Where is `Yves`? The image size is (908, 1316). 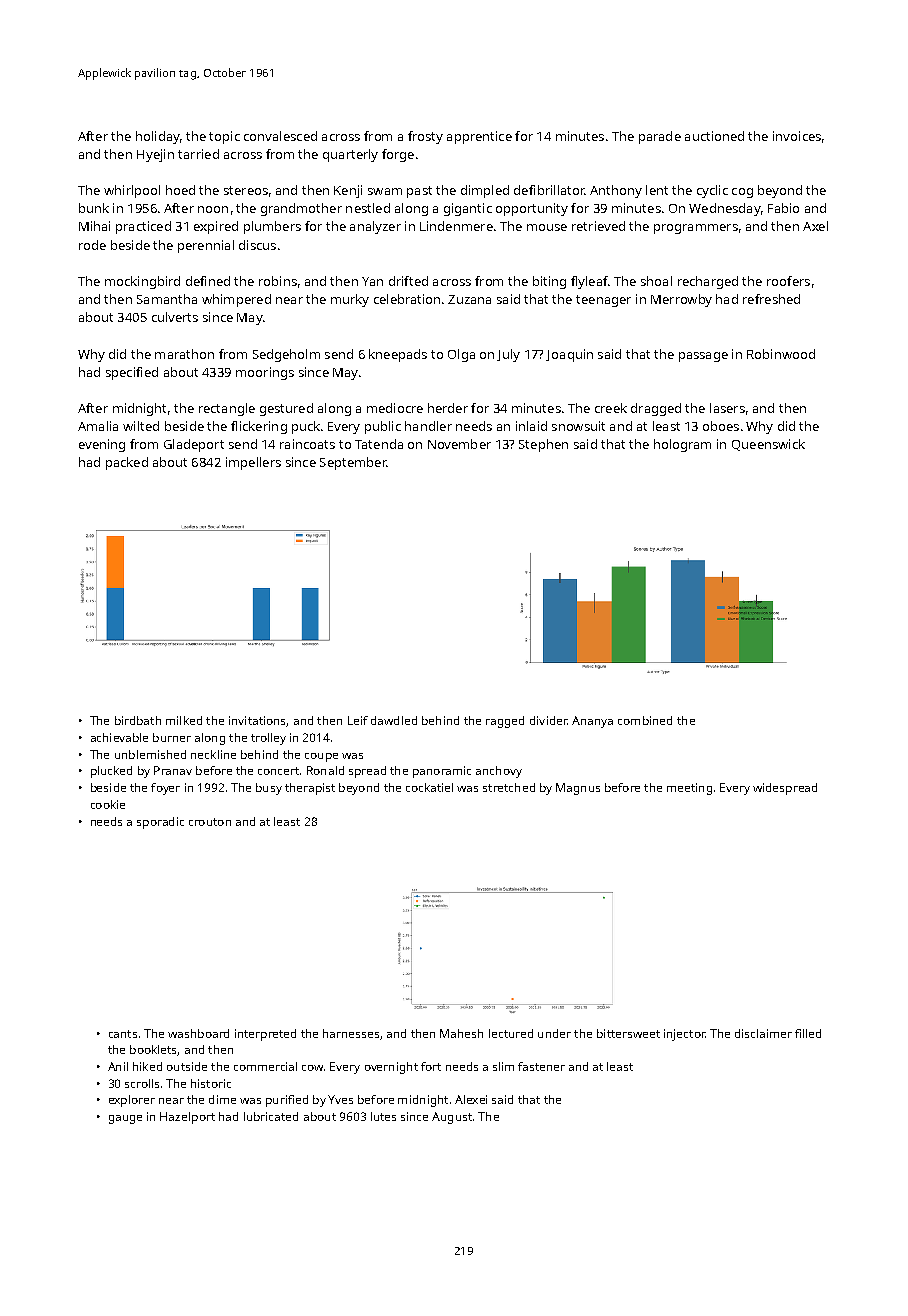
Yves is located at coordinates (340, 1099).
